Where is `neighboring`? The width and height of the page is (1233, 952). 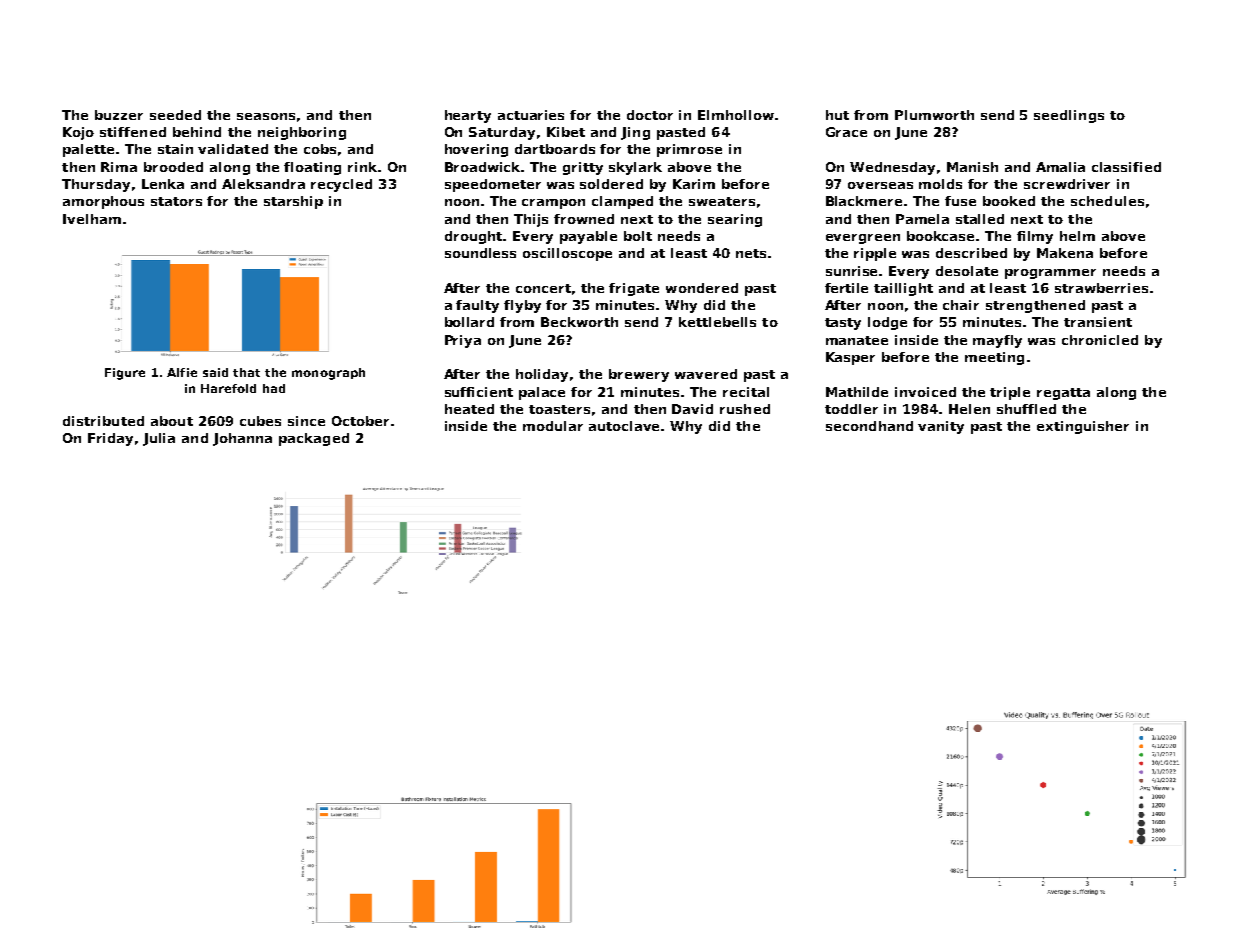
neighboring is located at coordinates (302, 133).
